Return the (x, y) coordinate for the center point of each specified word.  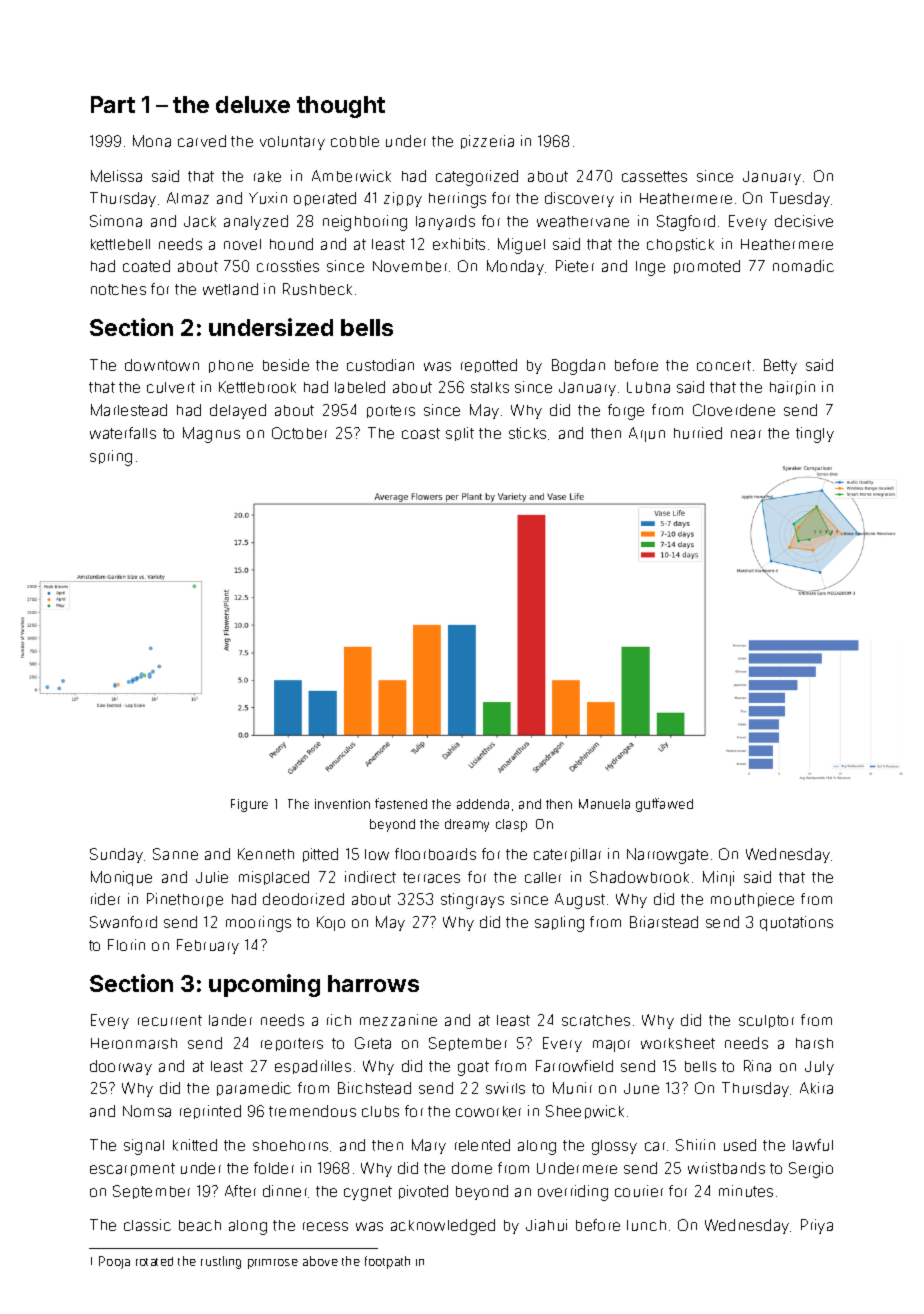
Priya (817, 1226)
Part (113, 104)
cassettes (654, 176)
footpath (387, 1262)
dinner (285, 1191)
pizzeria (487, 142)
